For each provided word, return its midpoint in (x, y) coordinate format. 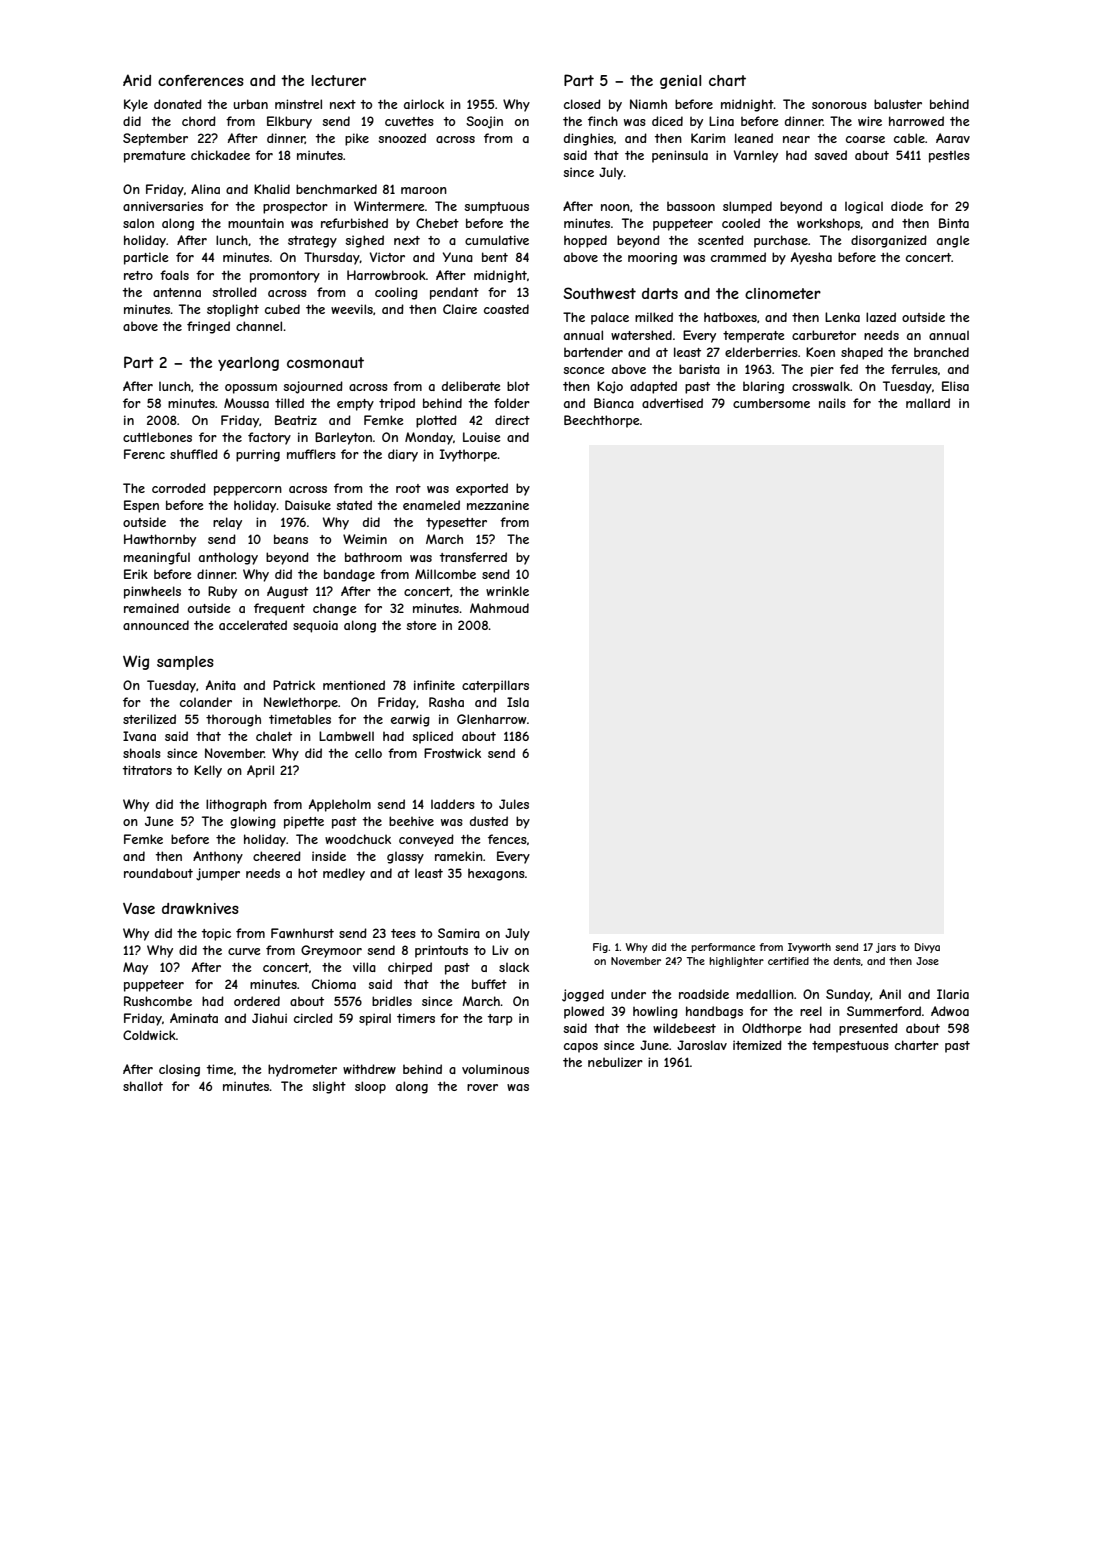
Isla (518, 702)
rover (482, 1087)
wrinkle (507, 591)
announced (156, 625)
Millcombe (445, 574)
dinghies (589, 139)
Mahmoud (499, 608)
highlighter (736, 962)
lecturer (338, 80)
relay (227, 523)
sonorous (839, 105)
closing (179, 1070)
